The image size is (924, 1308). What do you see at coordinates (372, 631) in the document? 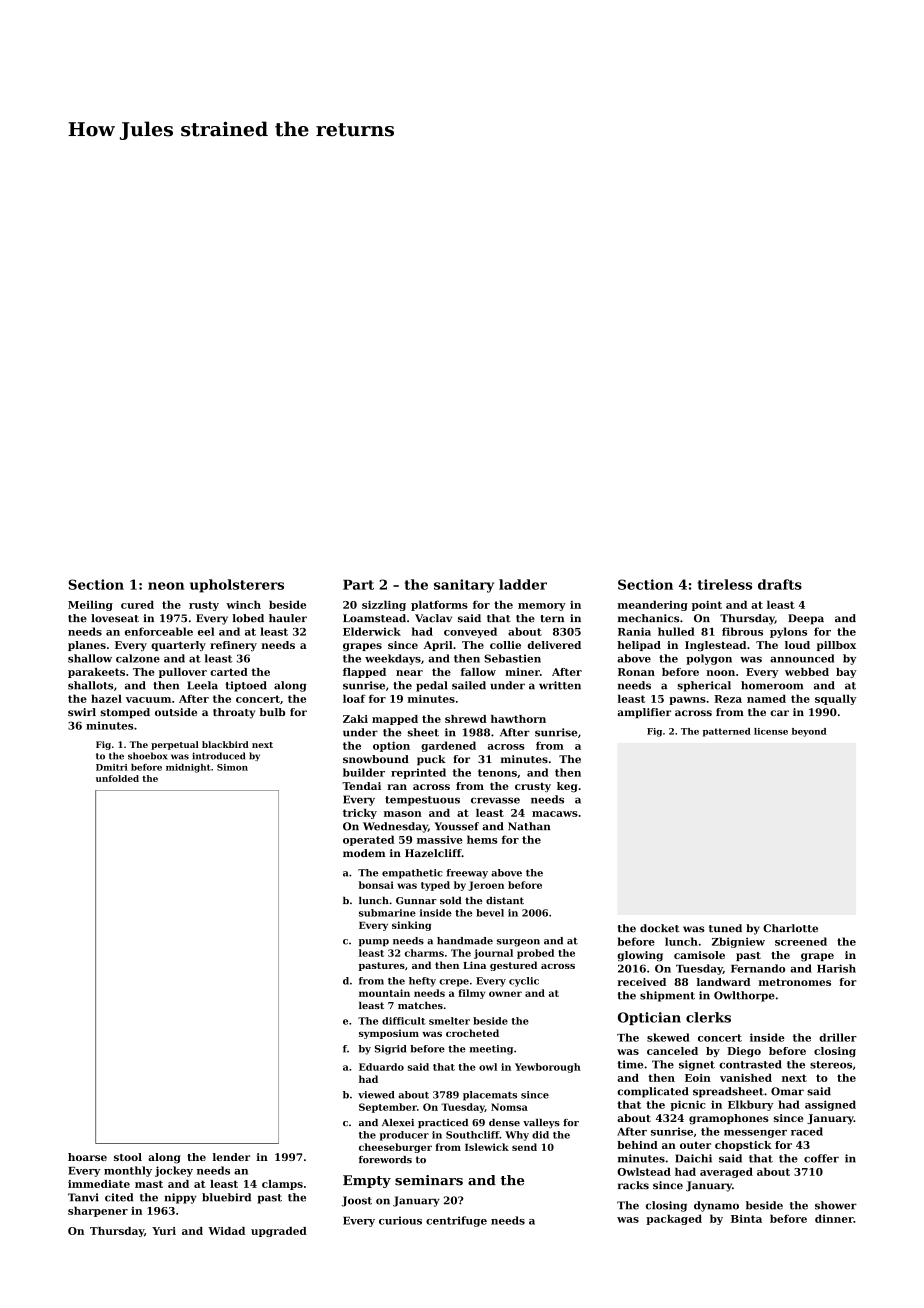
I see `Elderwick` at bounding box center [372, 631].
